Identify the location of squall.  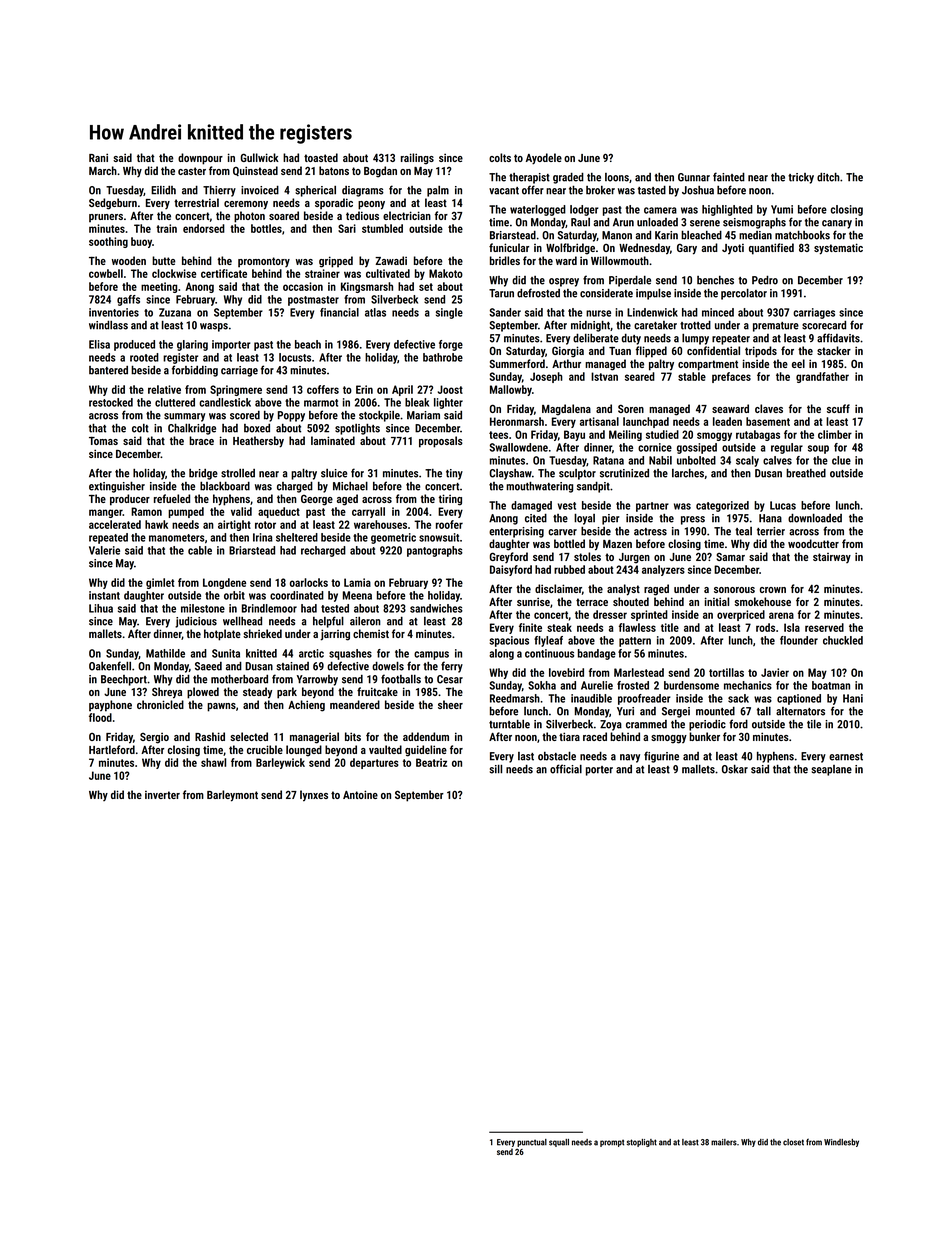
(559, 1143).
